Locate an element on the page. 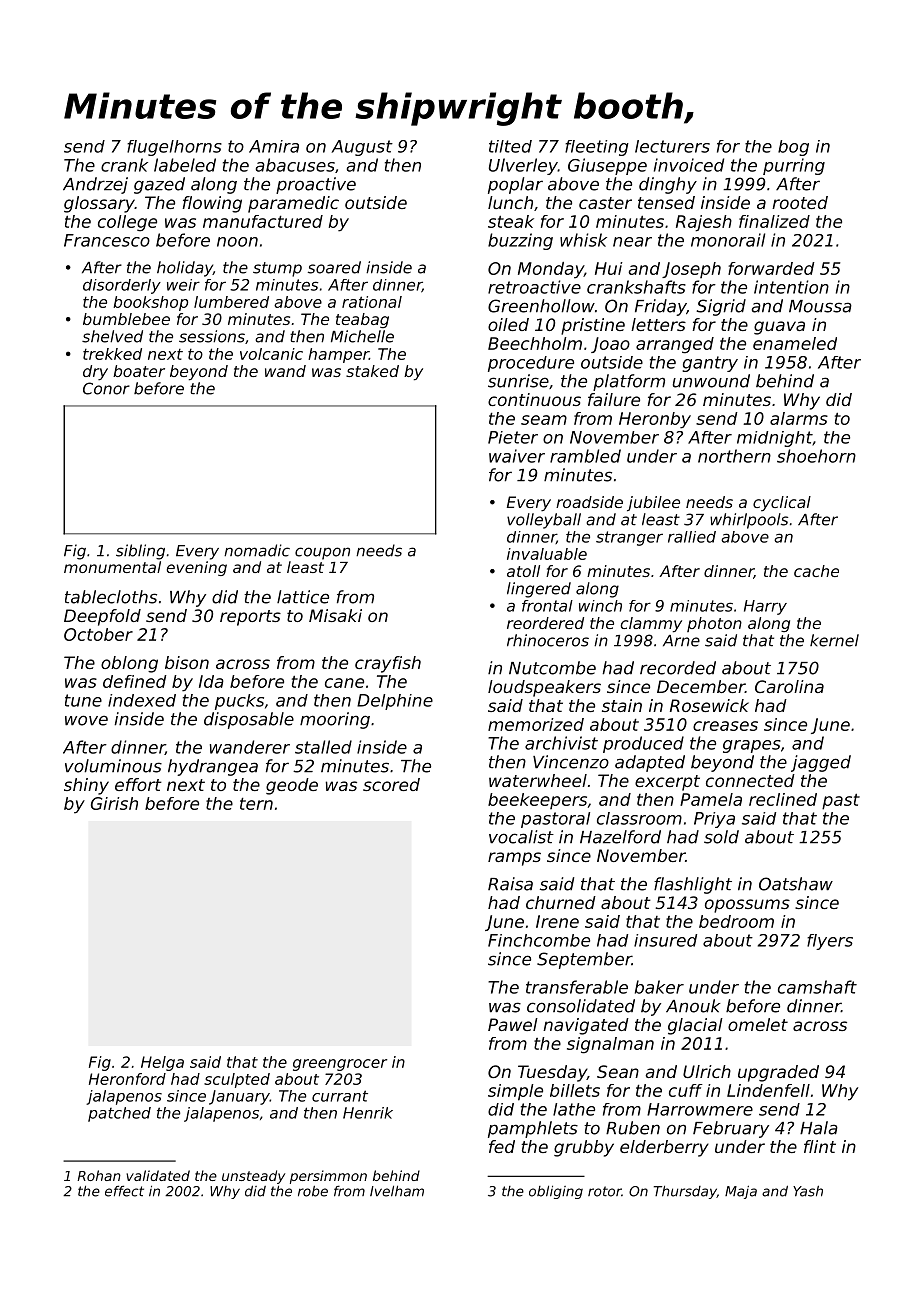  flugelhorns is located at coordinates (174, 148).
